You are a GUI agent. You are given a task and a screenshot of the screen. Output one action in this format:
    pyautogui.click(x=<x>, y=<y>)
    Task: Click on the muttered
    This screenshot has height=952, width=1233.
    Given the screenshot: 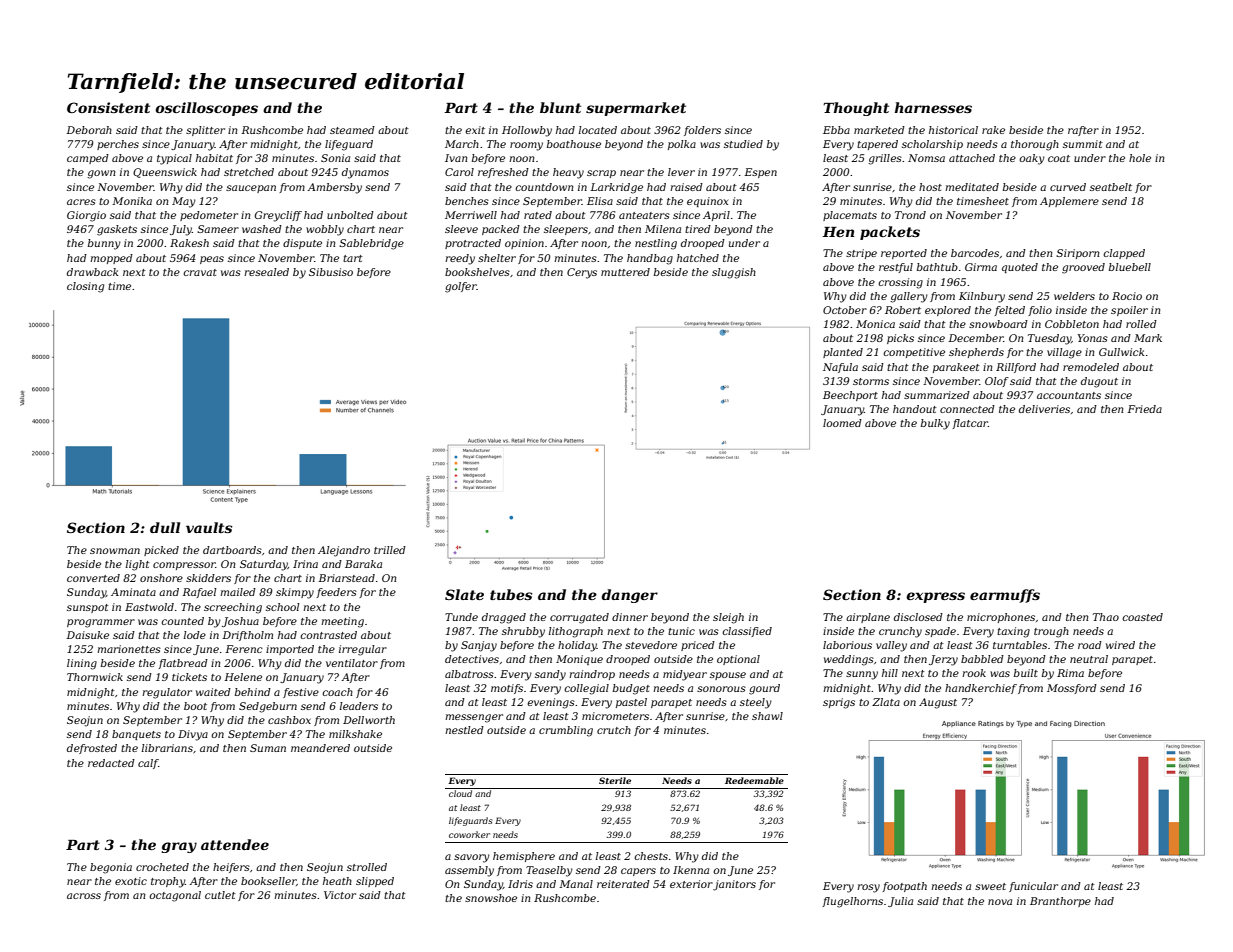 What is the action you would take?
    pyautogui.click(x=625, y=272)
